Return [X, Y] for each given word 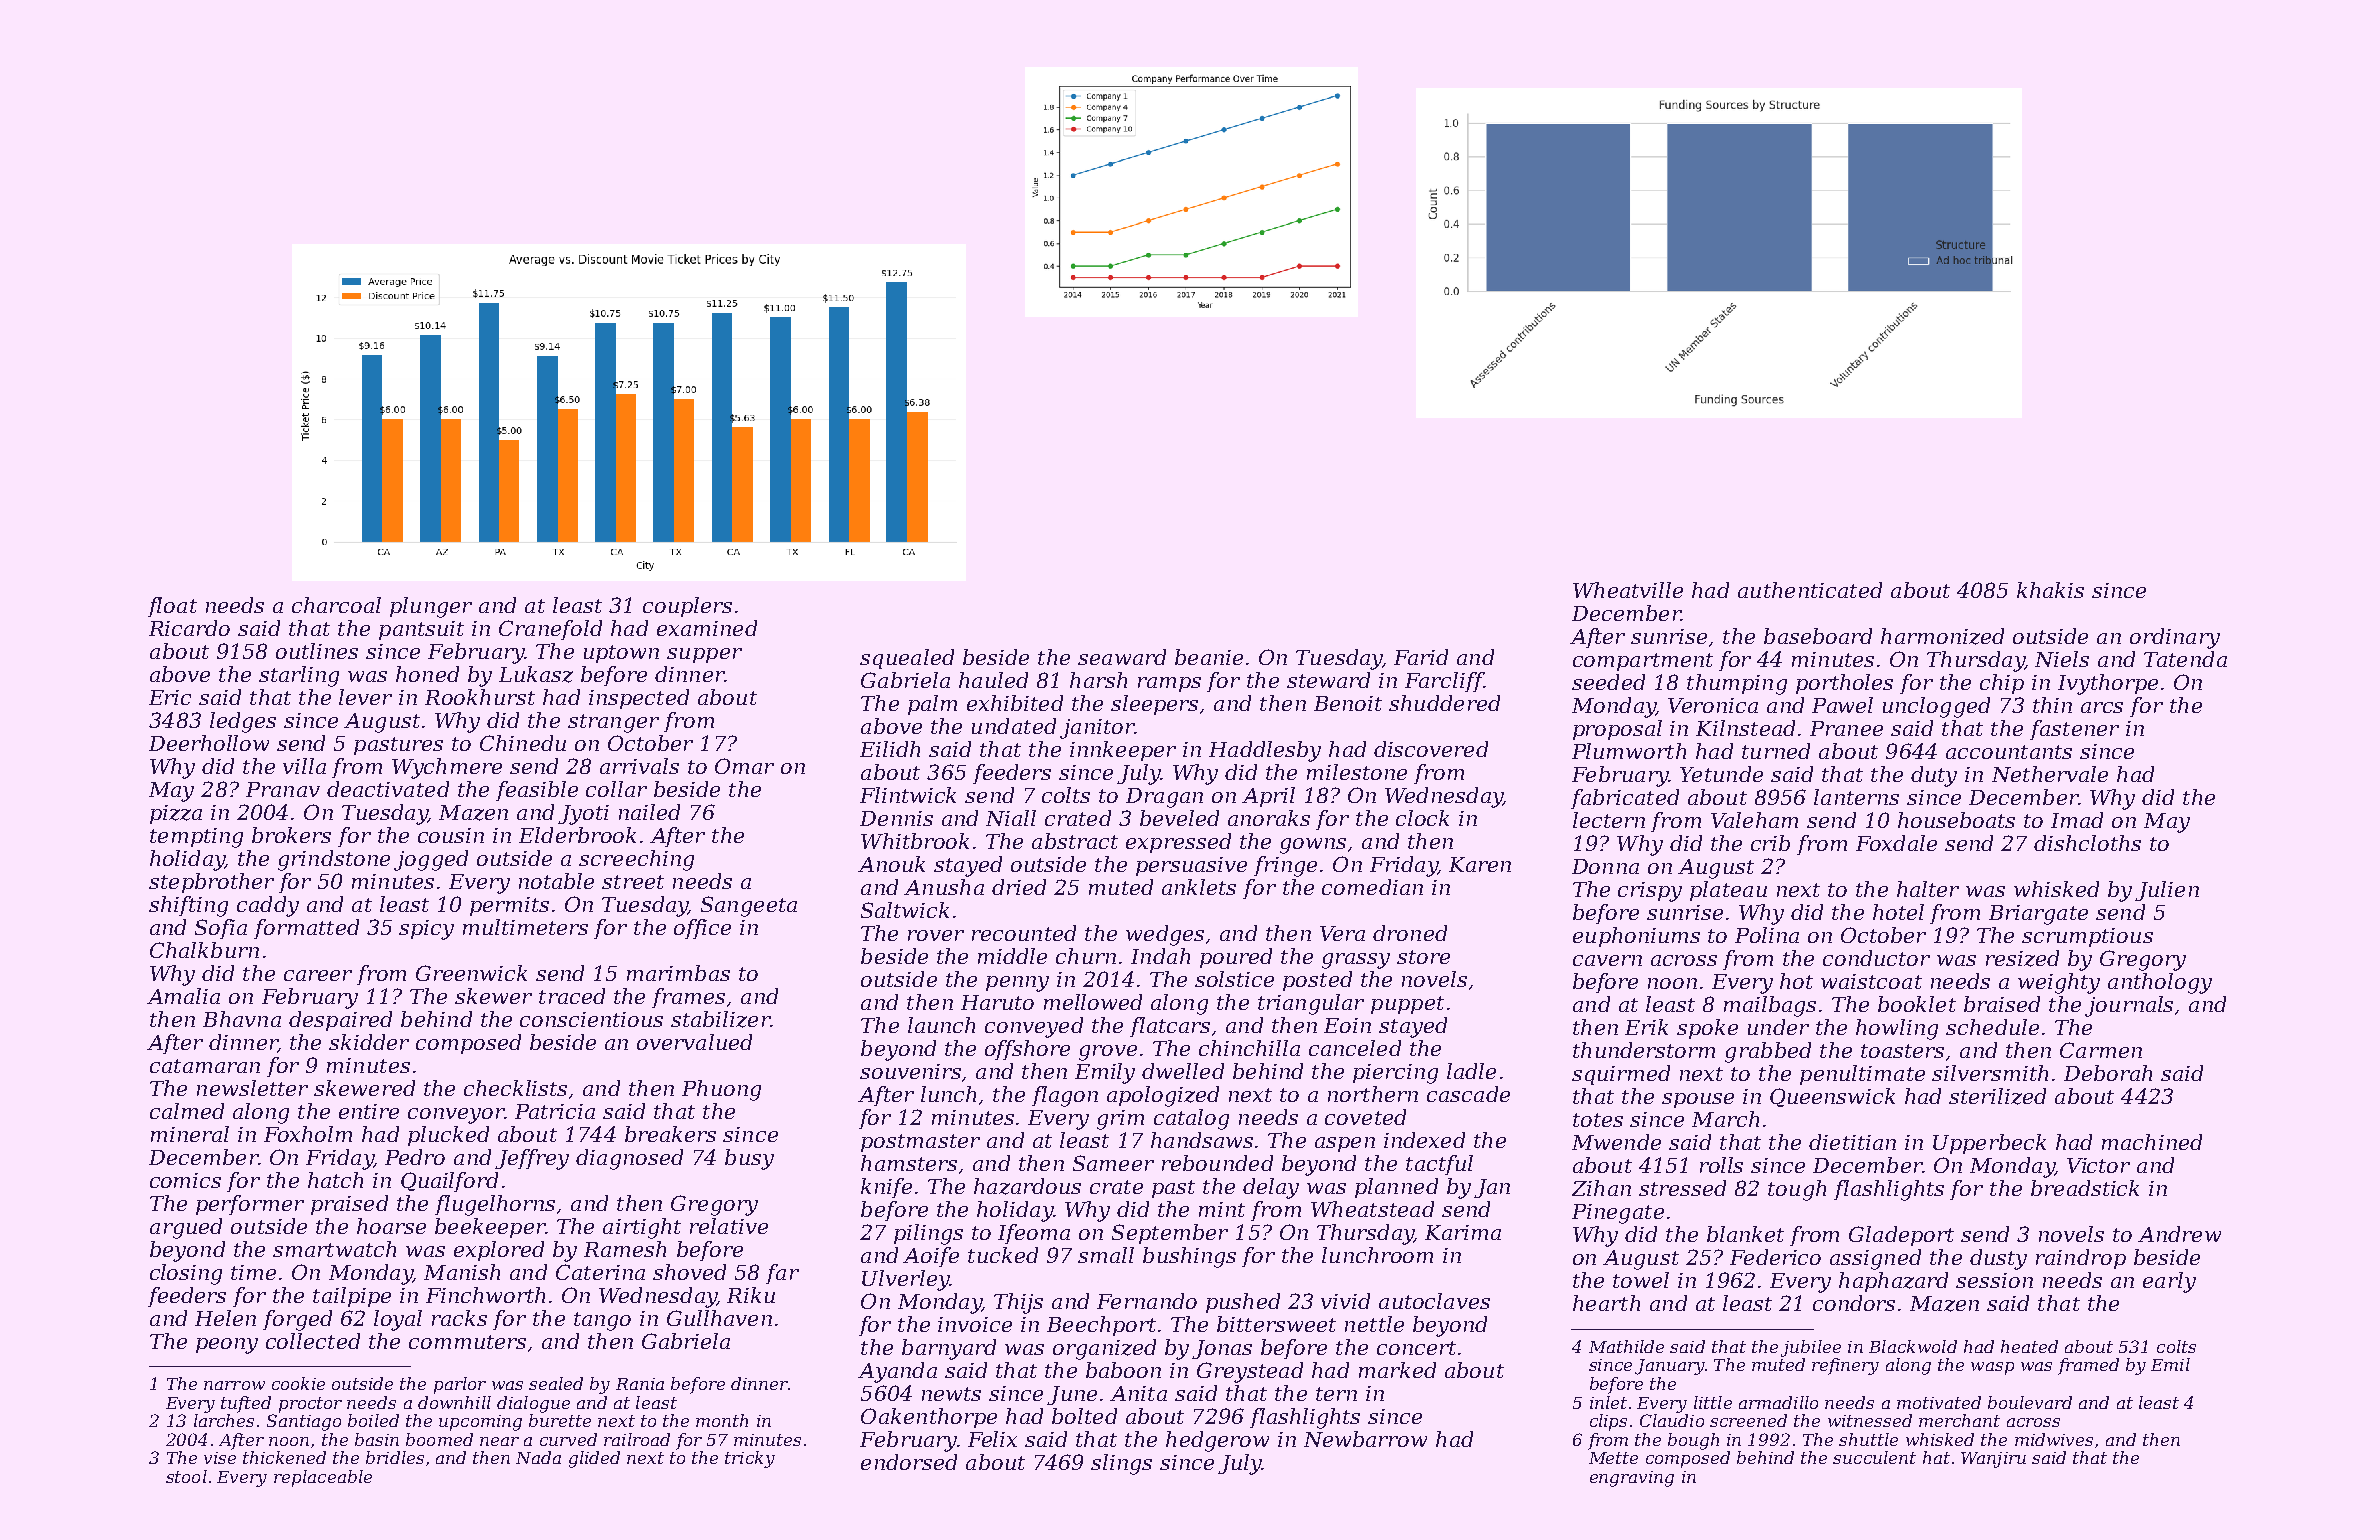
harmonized [1942, 636]
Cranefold [550, 630]
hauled [993, 680]
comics [185, 1180]
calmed [187, 1111]
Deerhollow [209, 743]
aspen [1345, 1144]
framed [2088, 1366]
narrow [234, 1385]
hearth [1606, 1303]
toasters [1902, 1051]
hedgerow [1217, 1441]
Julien [2167, 891]
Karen [1480, 864]
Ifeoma [1034, 1234]
